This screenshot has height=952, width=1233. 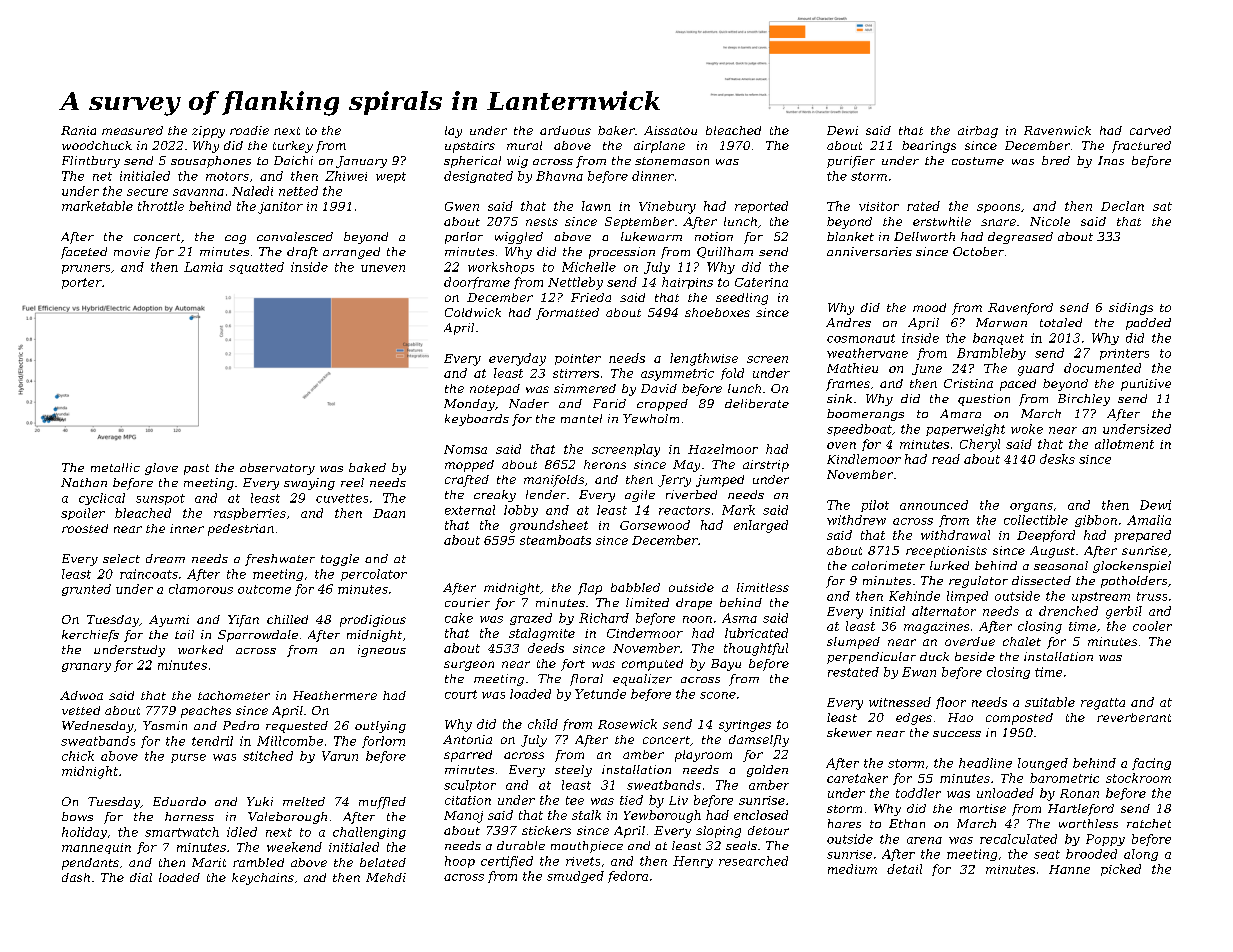 What do you see at coordinates (575, 877) in the screenshot?
I see `smudged` at bounding box center [575, 877].
